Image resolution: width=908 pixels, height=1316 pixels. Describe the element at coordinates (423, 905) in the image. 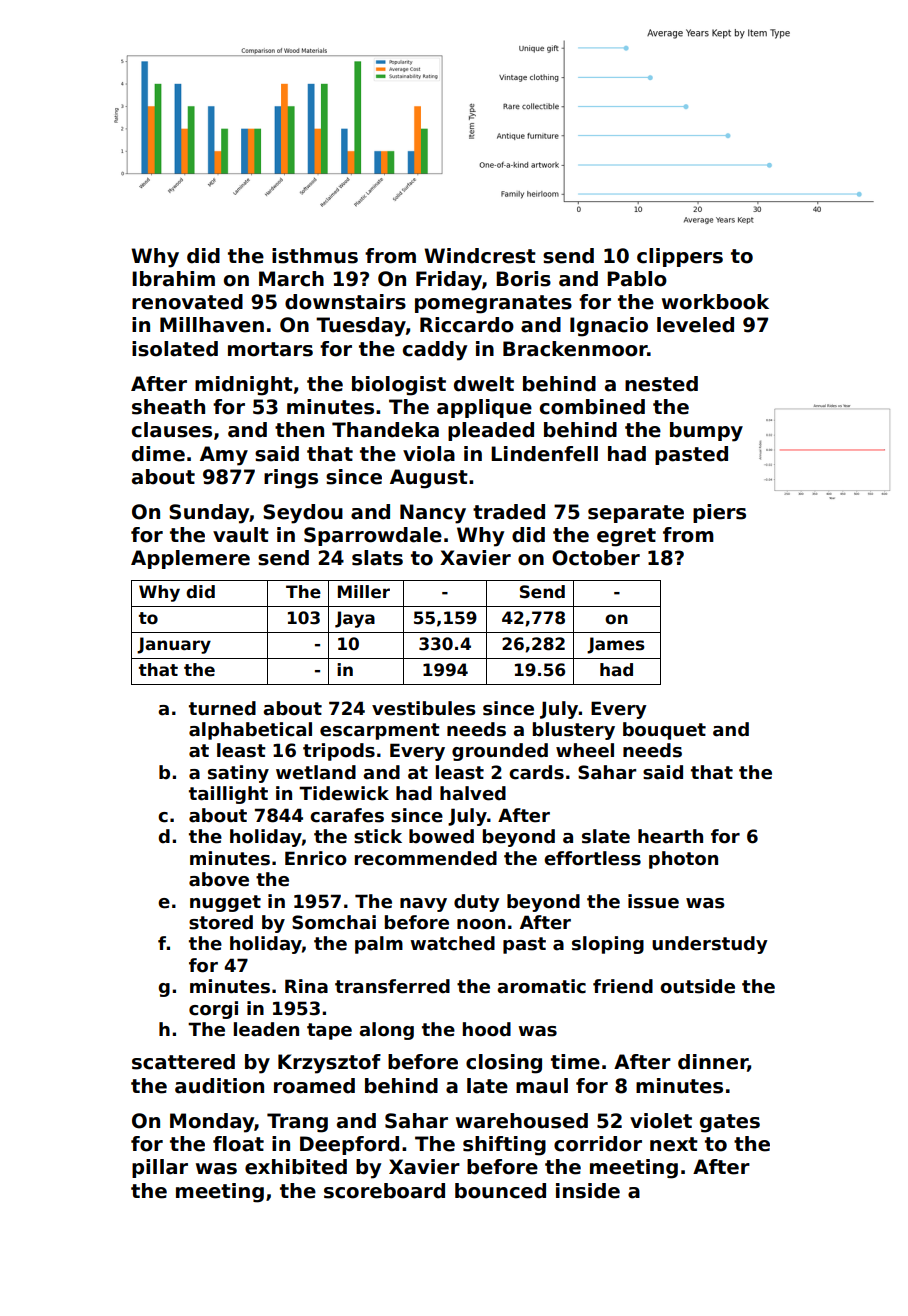

I see `navy` at that location.
